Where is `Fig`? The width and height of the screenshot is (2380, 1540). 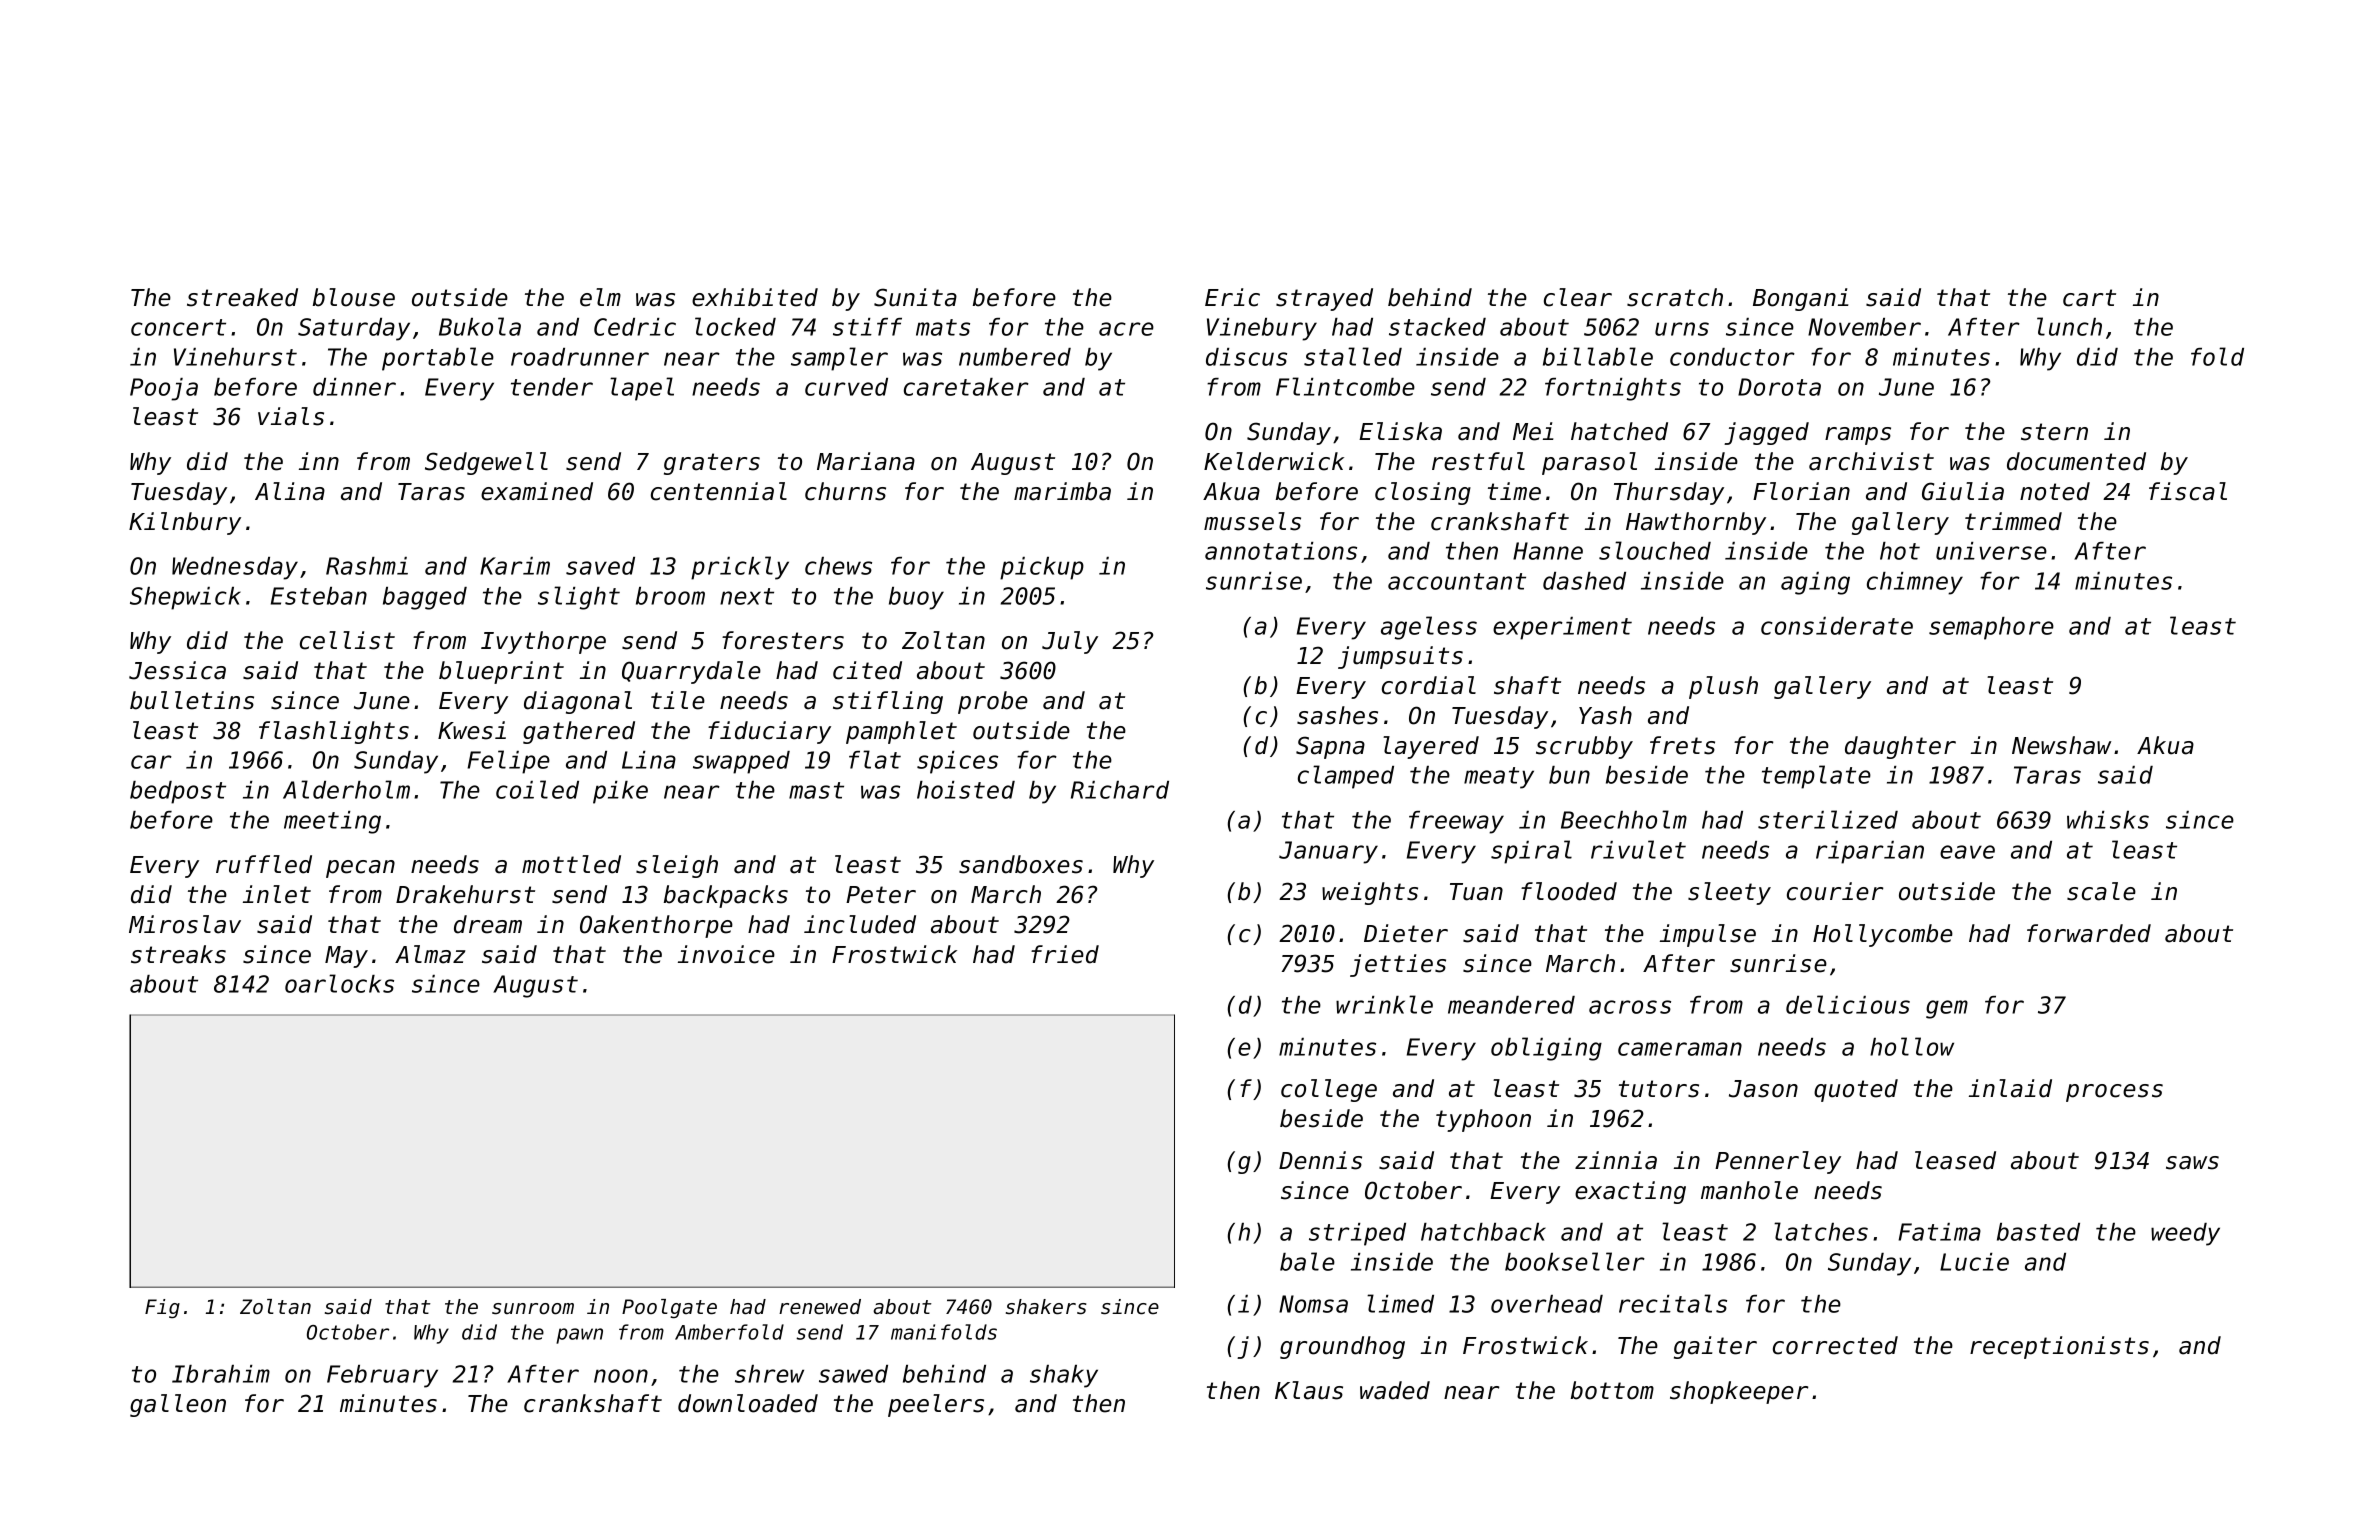 Fig is located at coordinates (162, 1308).
